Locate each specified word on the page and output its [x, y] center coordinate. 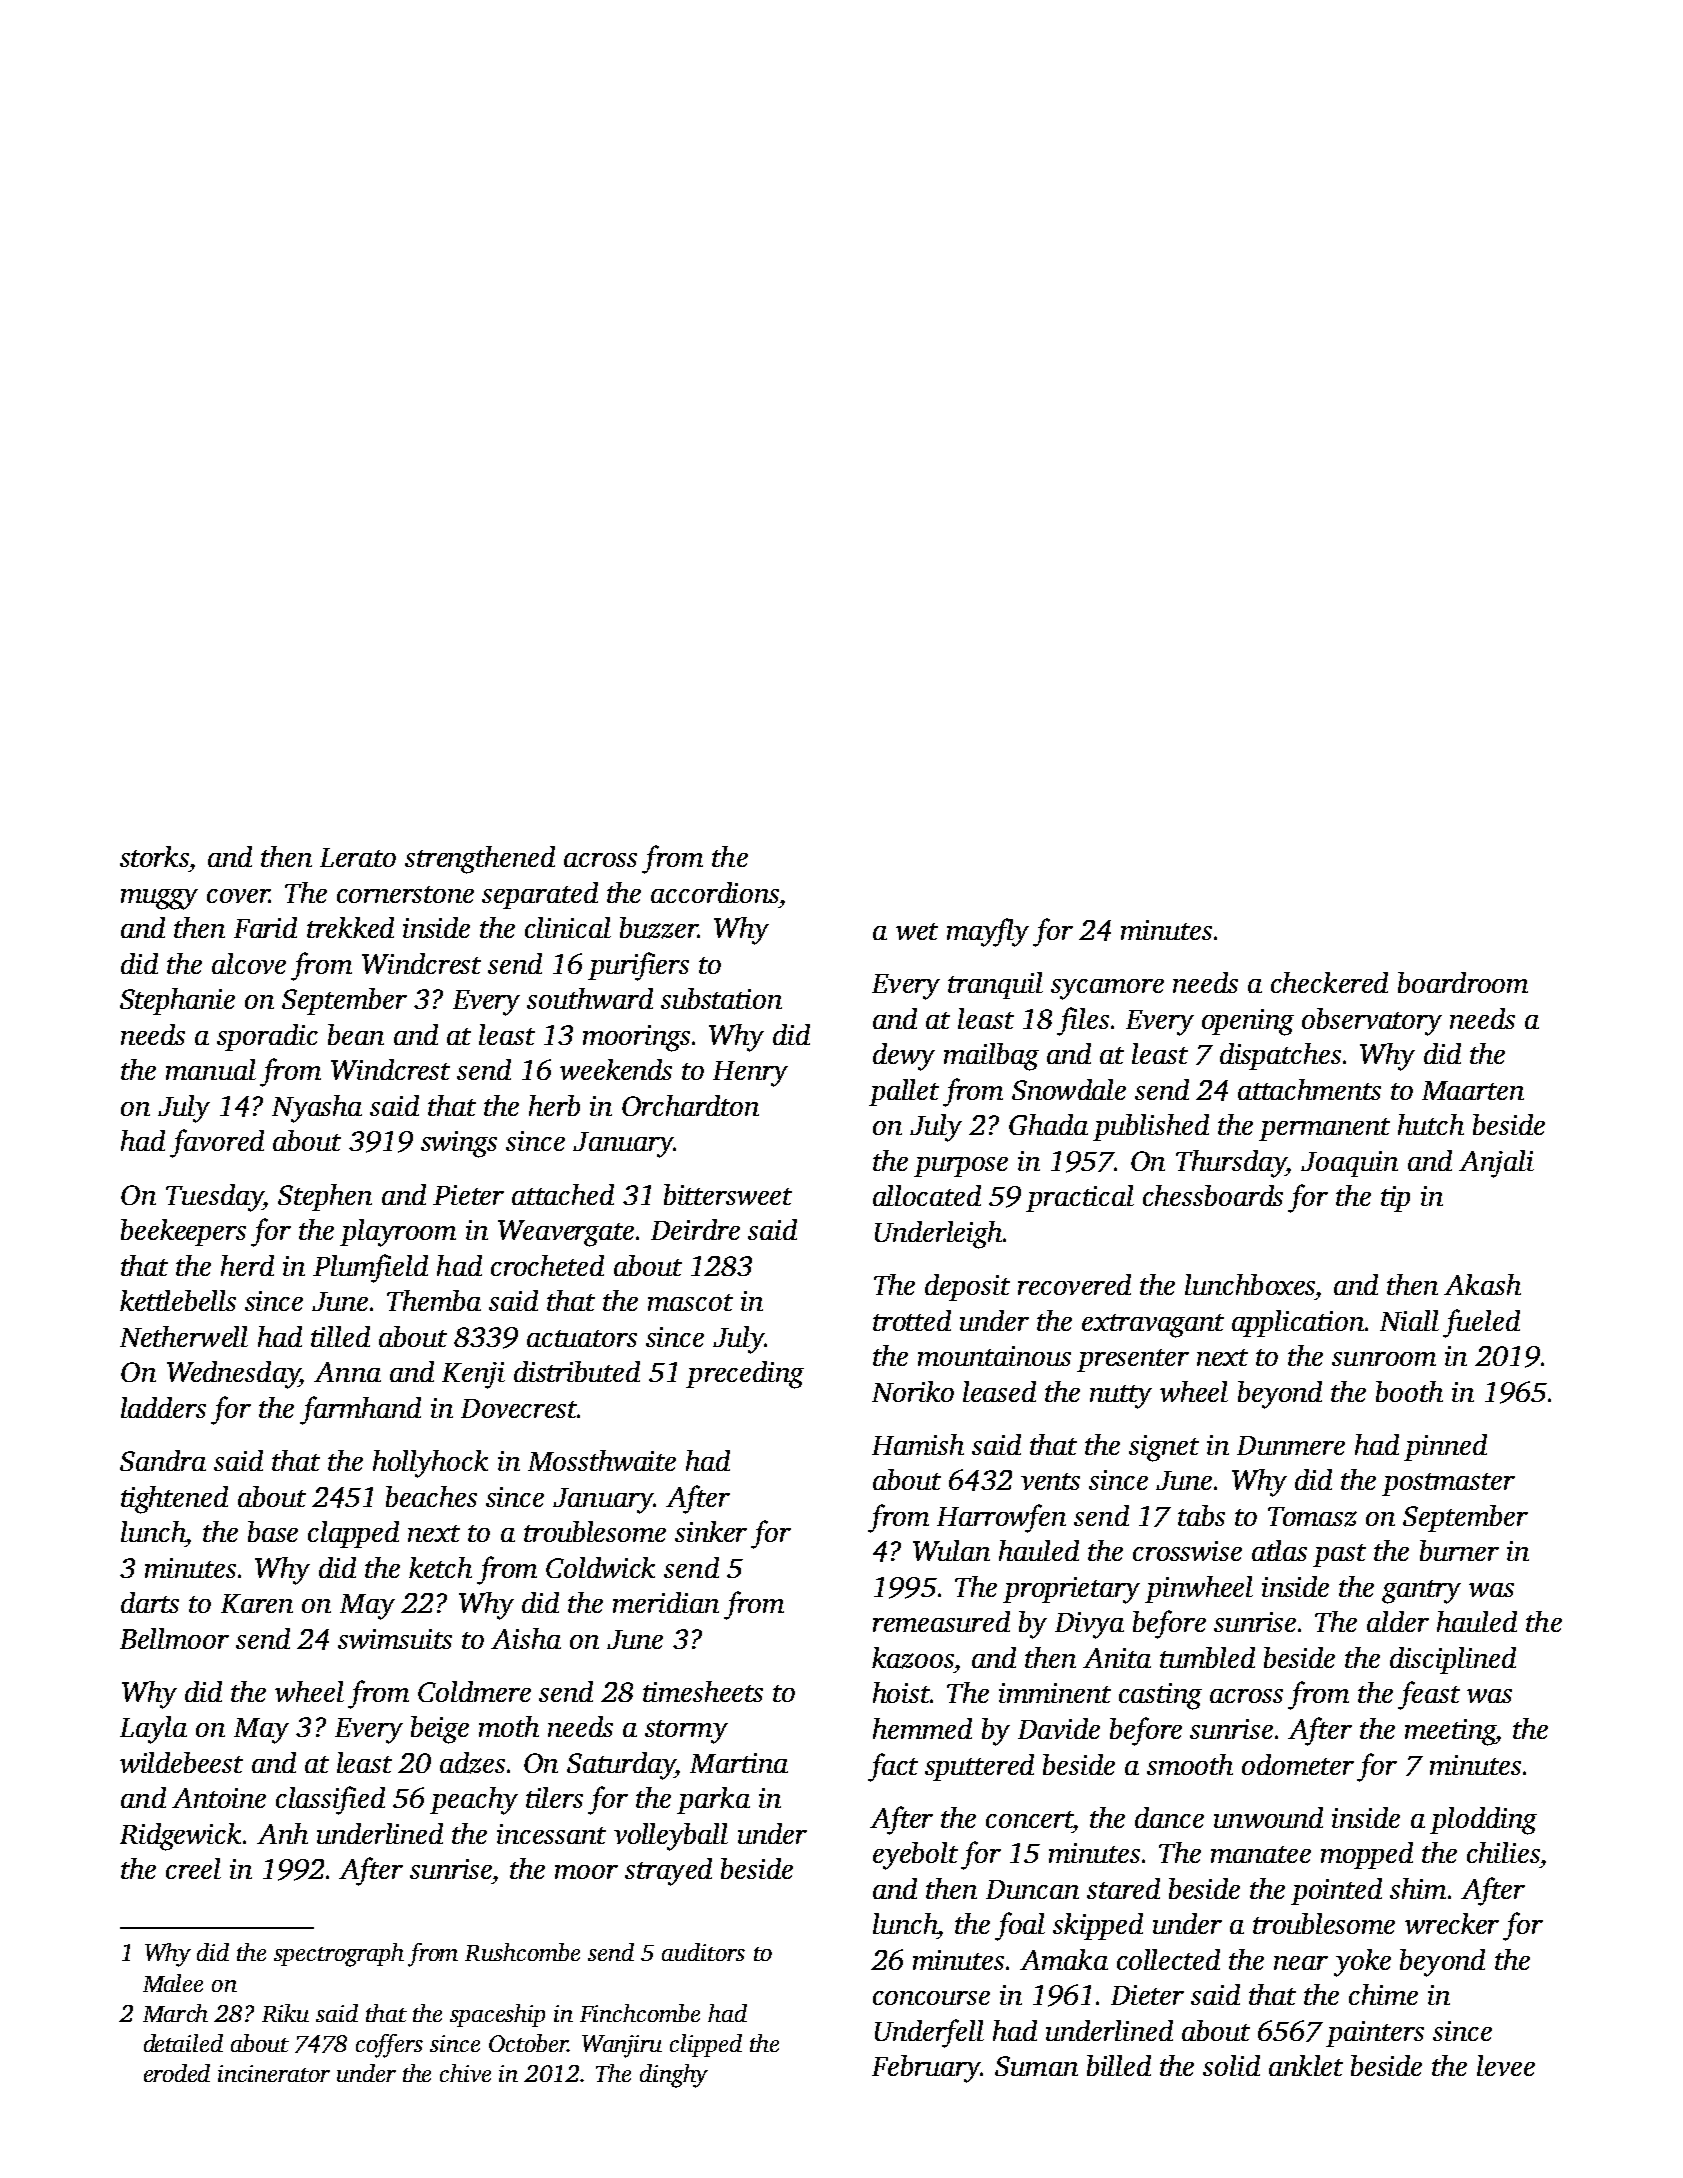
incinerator [274, 2073]
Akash [1482, 1284]
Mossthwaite [602, 1460]
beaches [431, 1496]
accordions [715, 892]
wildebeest [181, 1762]
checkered [1329, 982]
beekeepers [183, 1232]
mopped [1367, 1855]
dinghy [674, 2076]
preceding [745, 1375]
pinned [1445, 1447]
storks [154, 856]
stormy [686, 1732]
